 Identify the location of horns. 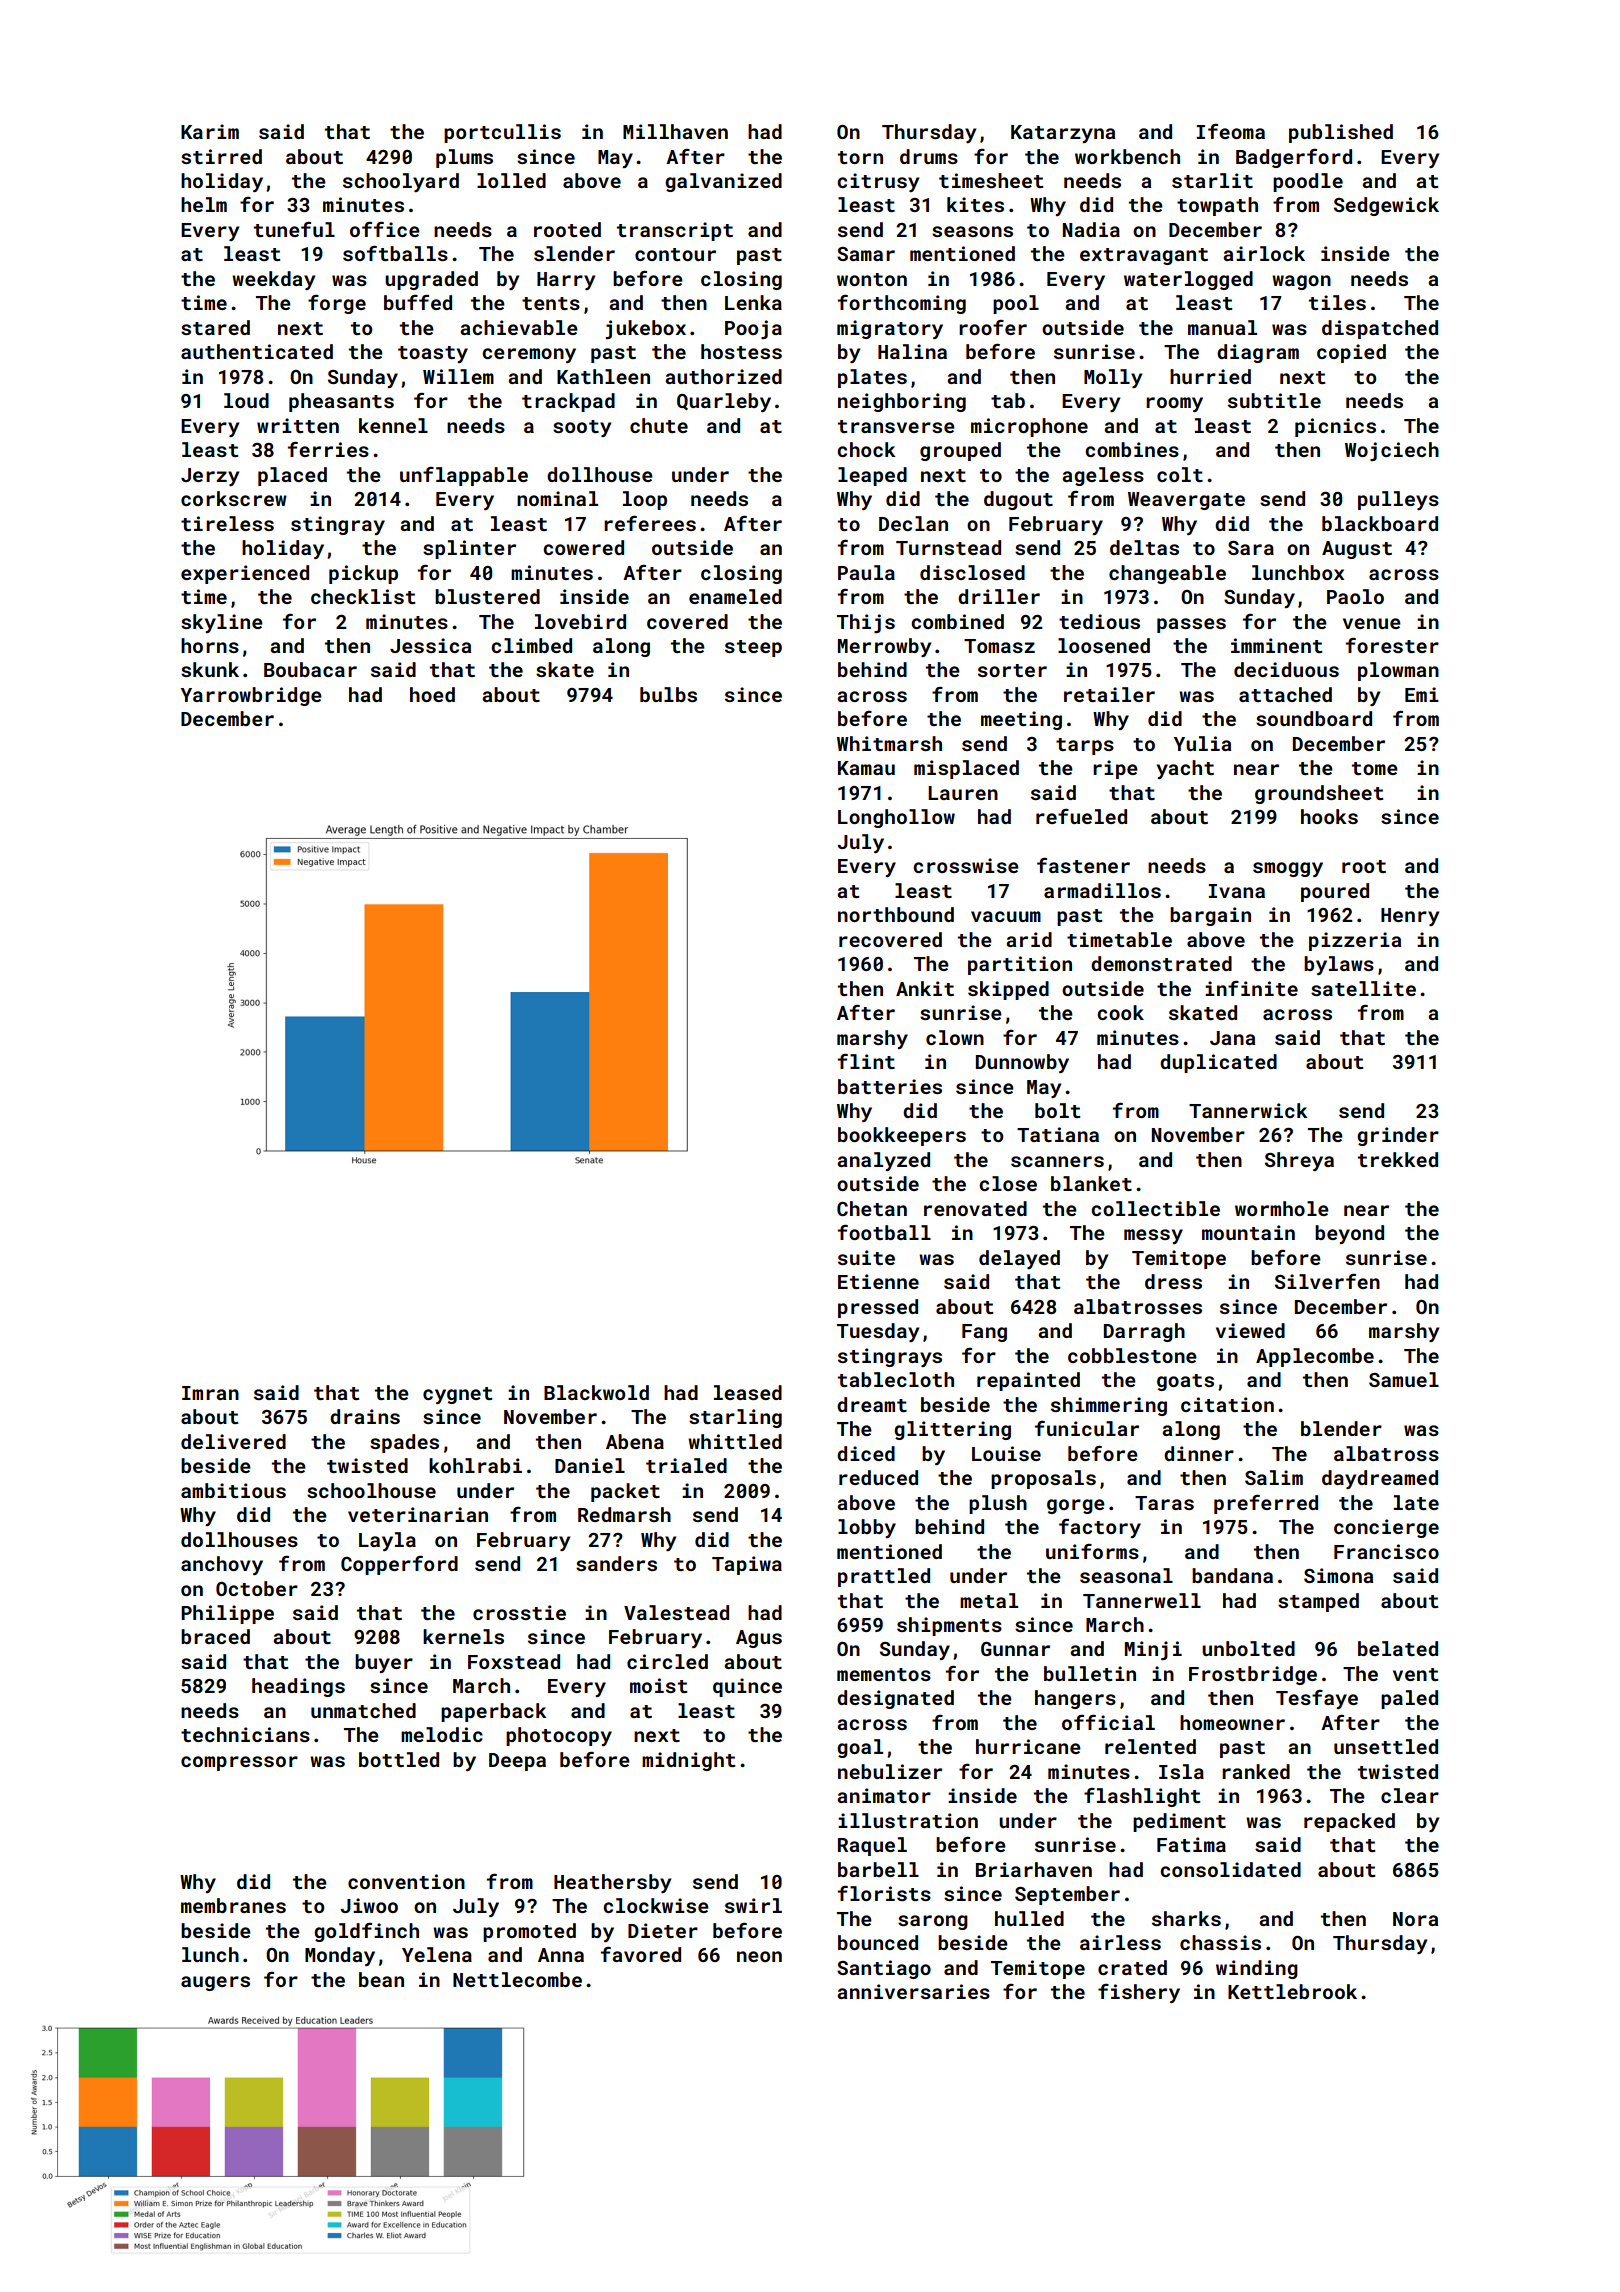
(210, 645).
